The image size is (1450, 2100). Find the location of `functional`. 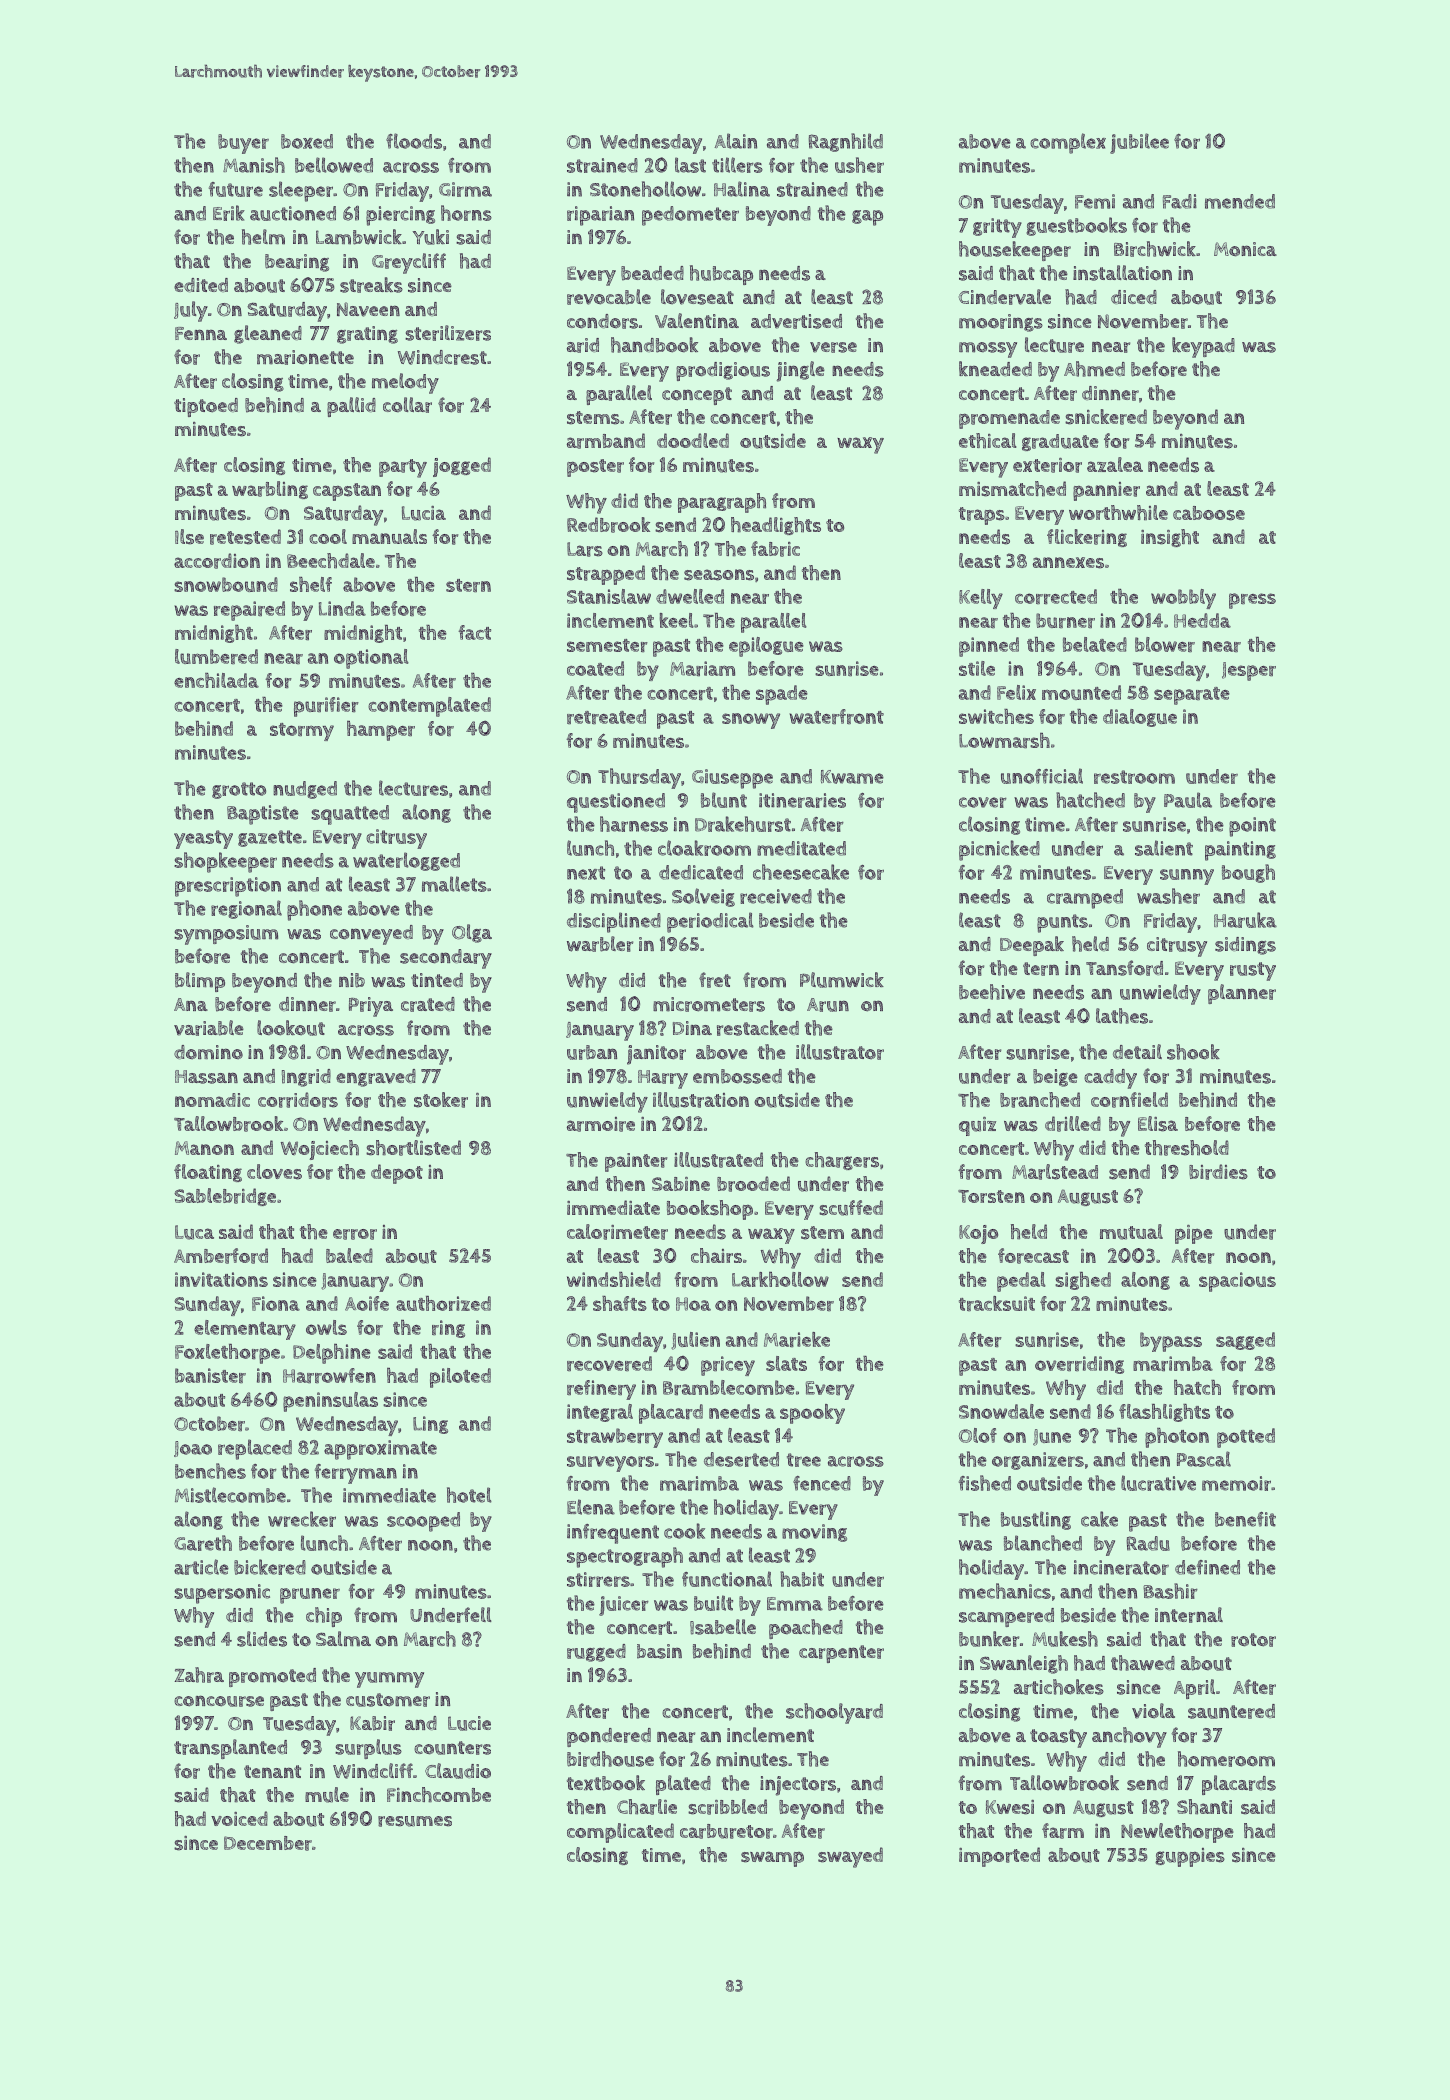

functional is located at coordinates (727, 1579).
